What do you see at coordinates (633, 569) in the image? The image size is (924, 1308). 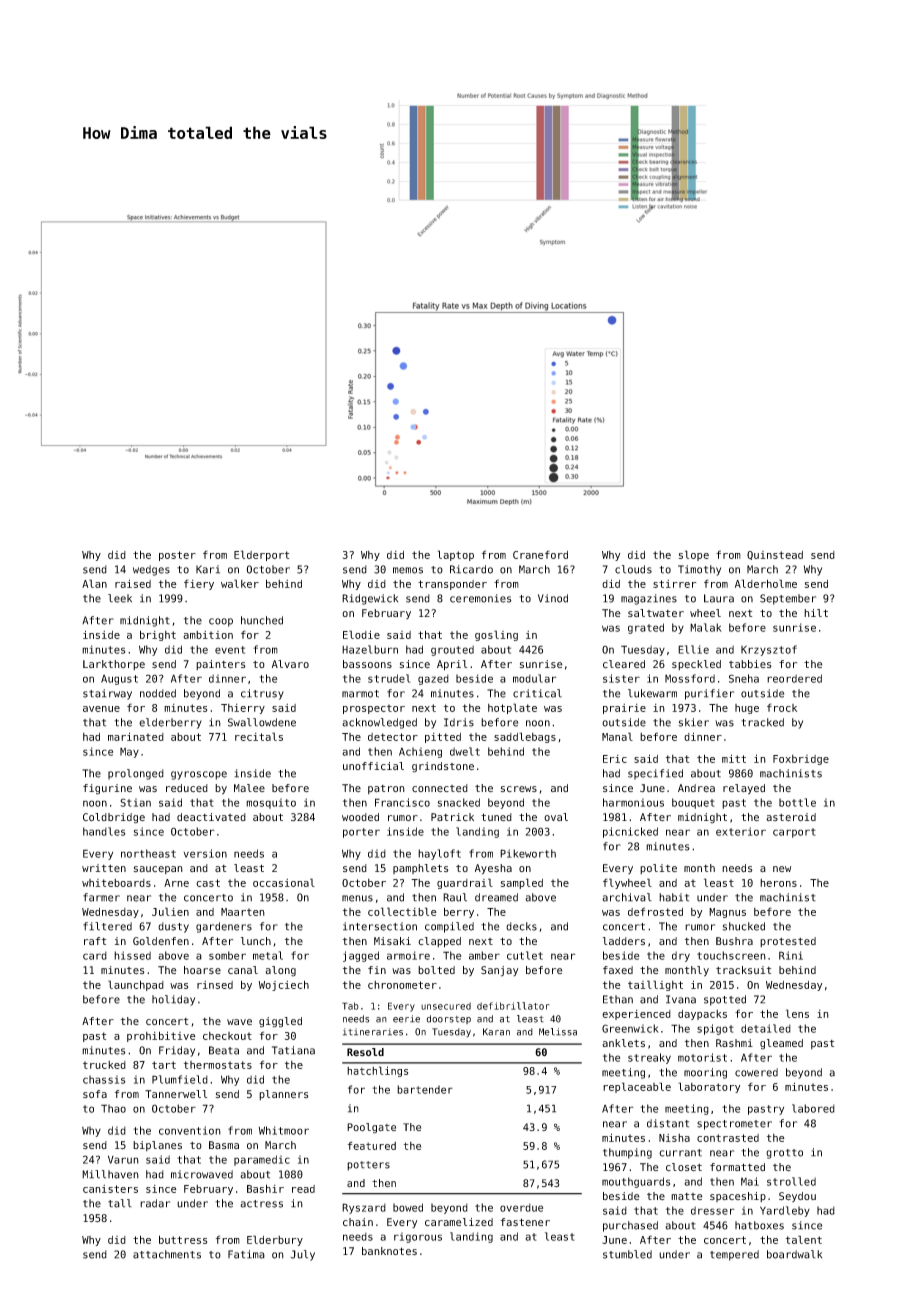 I see `clouds` at bounding box center [633, 569].
